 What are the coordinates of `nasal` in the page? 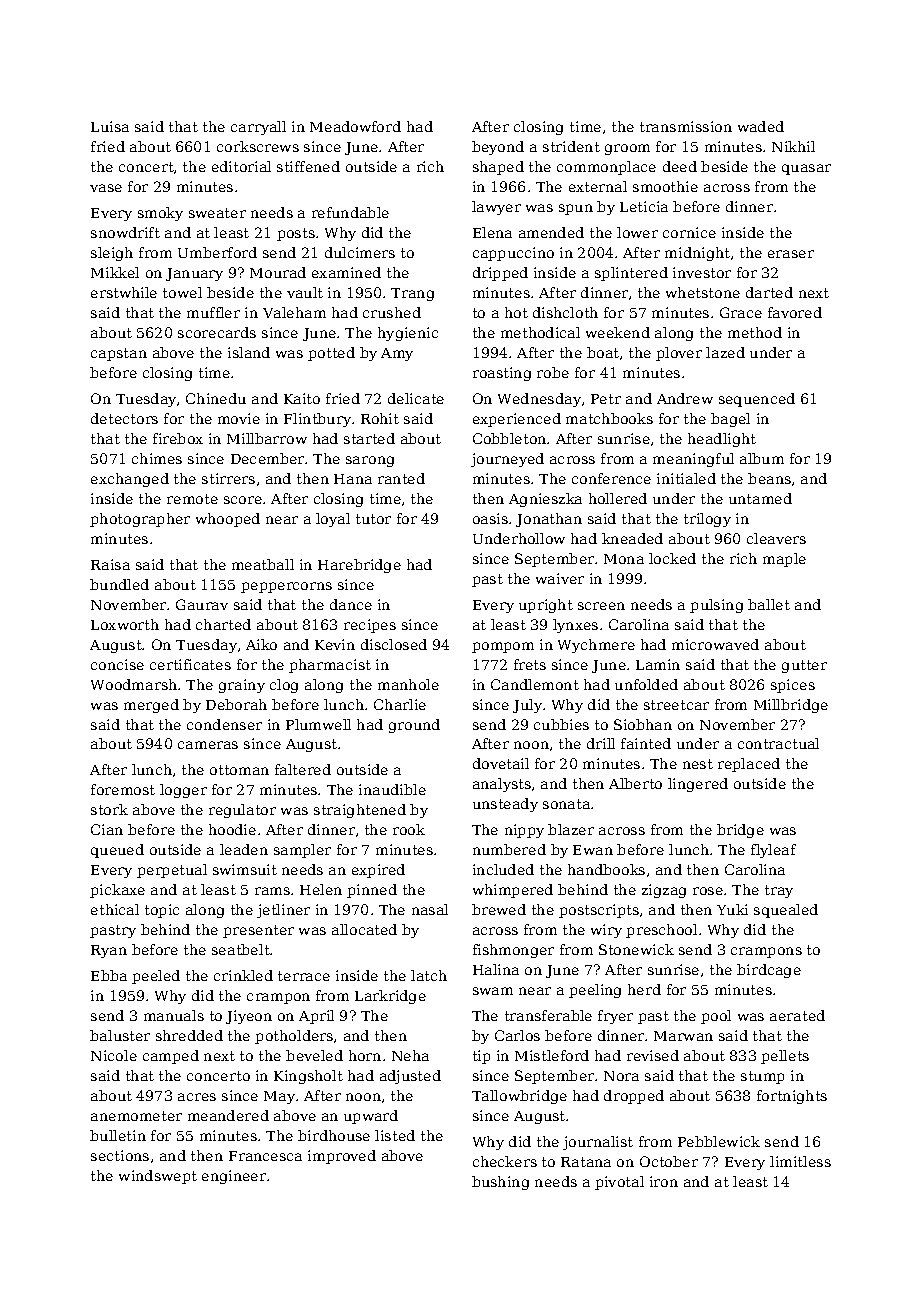 It's located at (430, 909).
